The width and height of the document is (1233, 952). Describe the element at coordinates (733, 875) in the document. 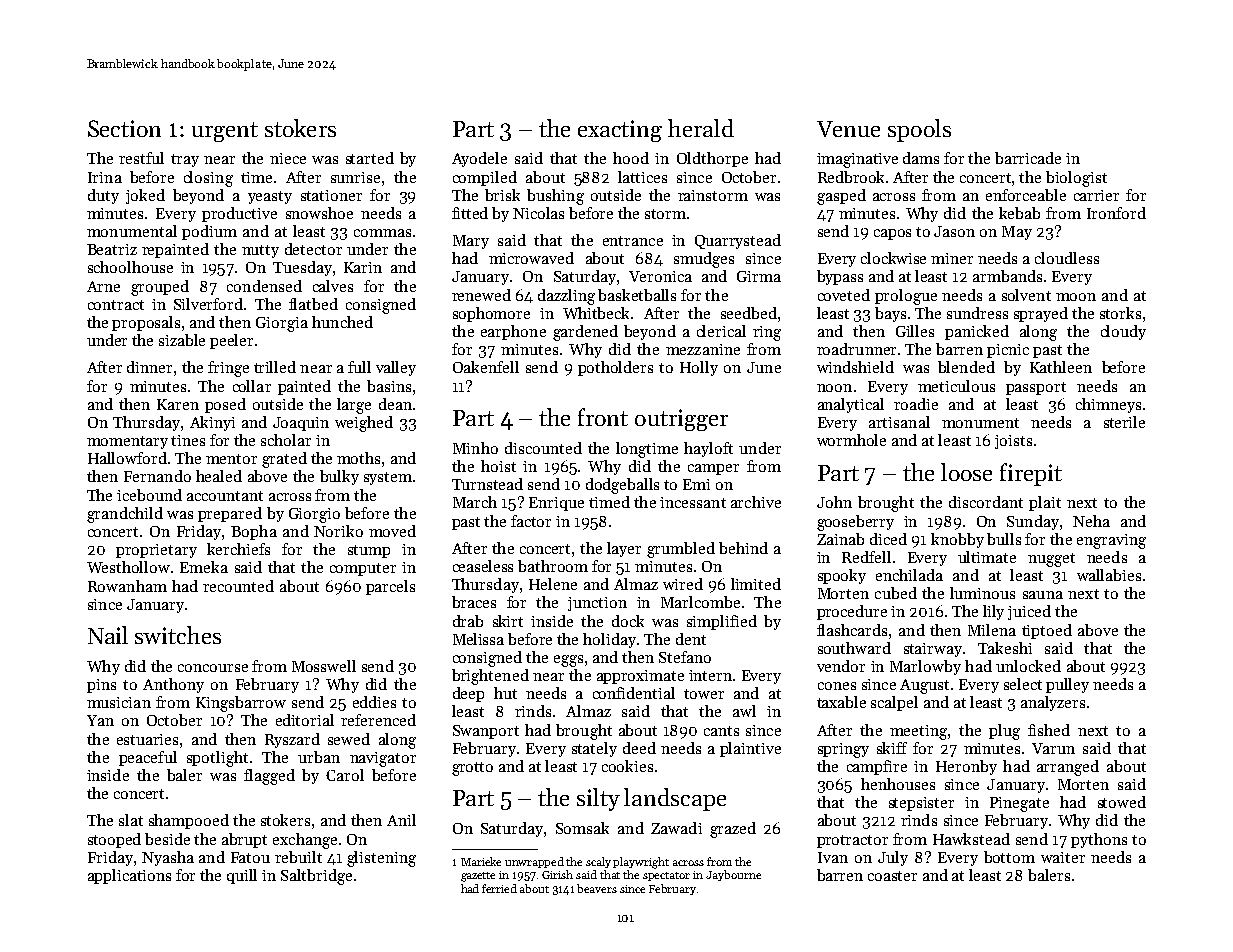

I see `Jaybourne` at that location.
